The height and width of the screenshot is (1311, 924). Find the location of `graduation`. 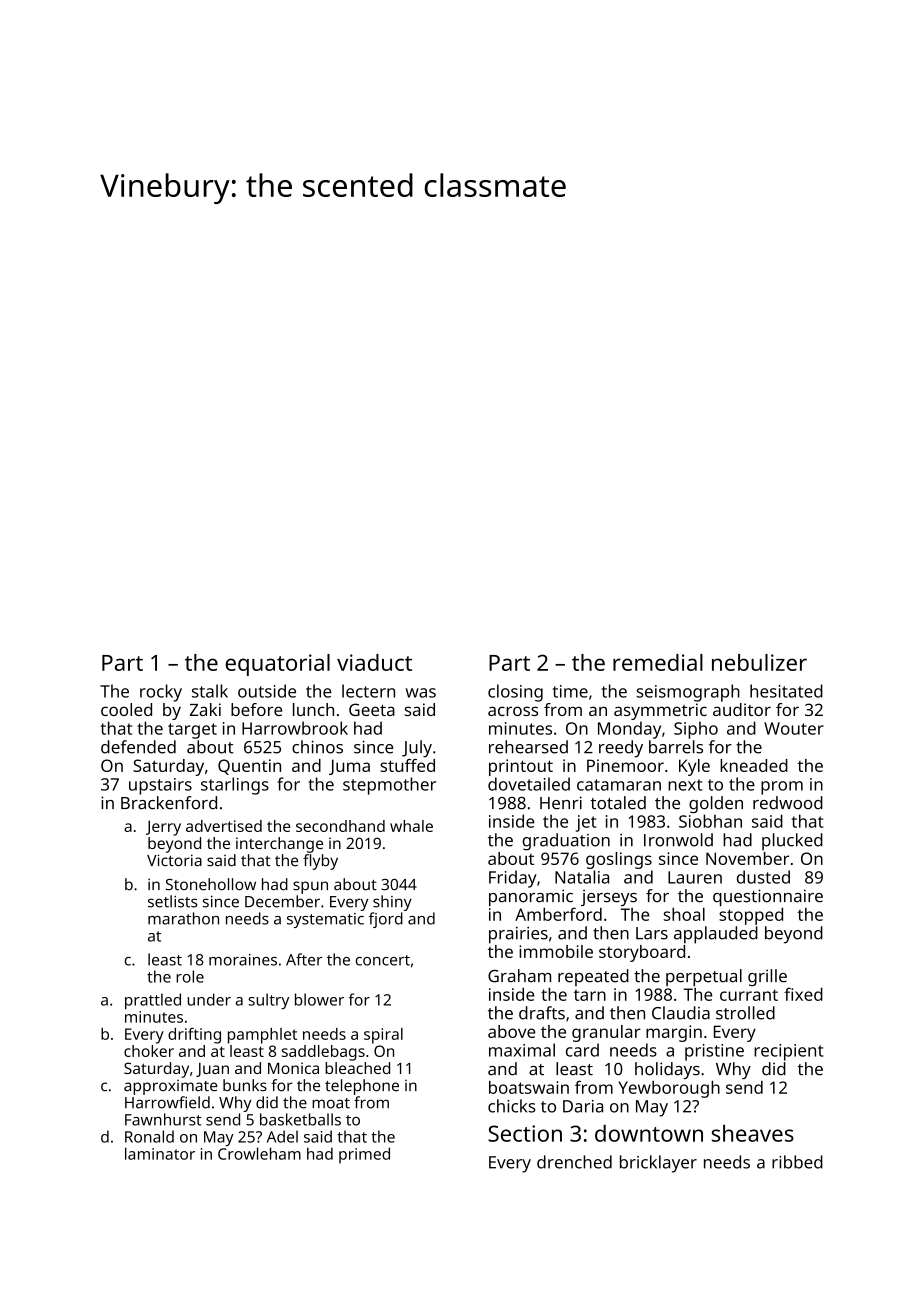

graduation is located at coordinates (566, 842).
